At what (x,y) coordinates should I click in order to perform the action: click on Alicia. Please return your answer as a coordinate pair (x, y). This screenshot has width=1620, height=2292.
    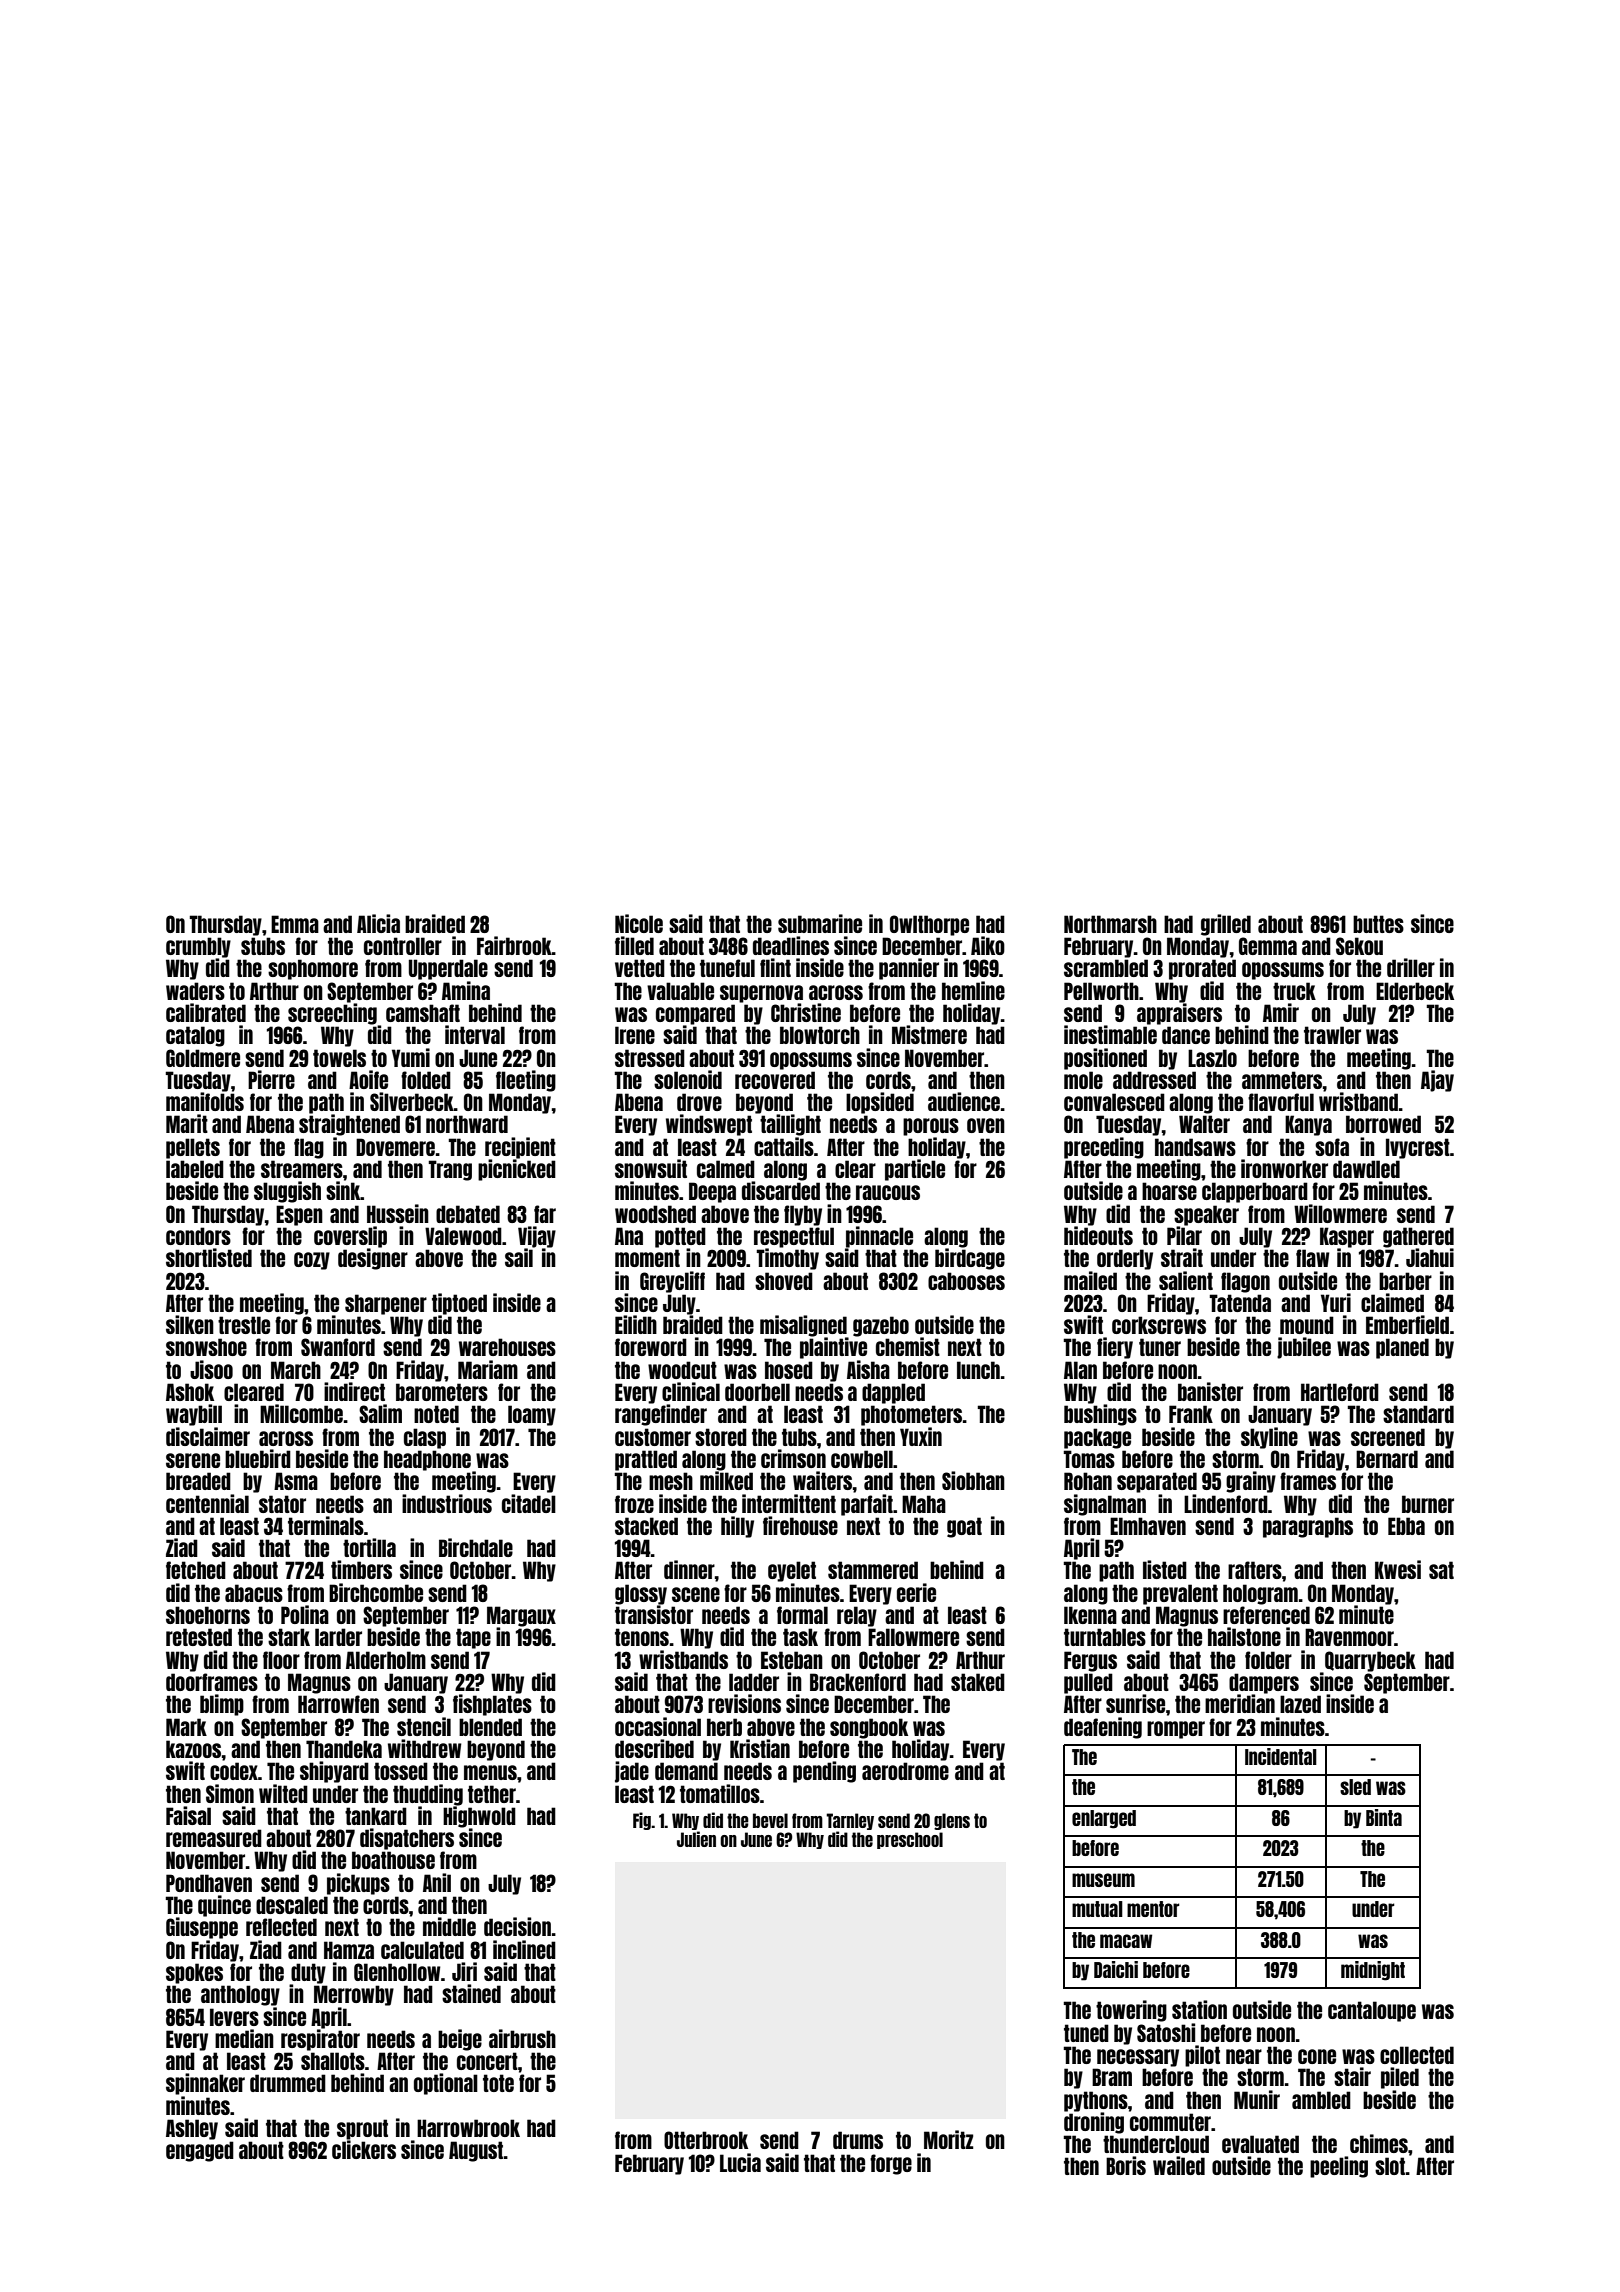
    Looking at the image, I should click on (378, 923).
